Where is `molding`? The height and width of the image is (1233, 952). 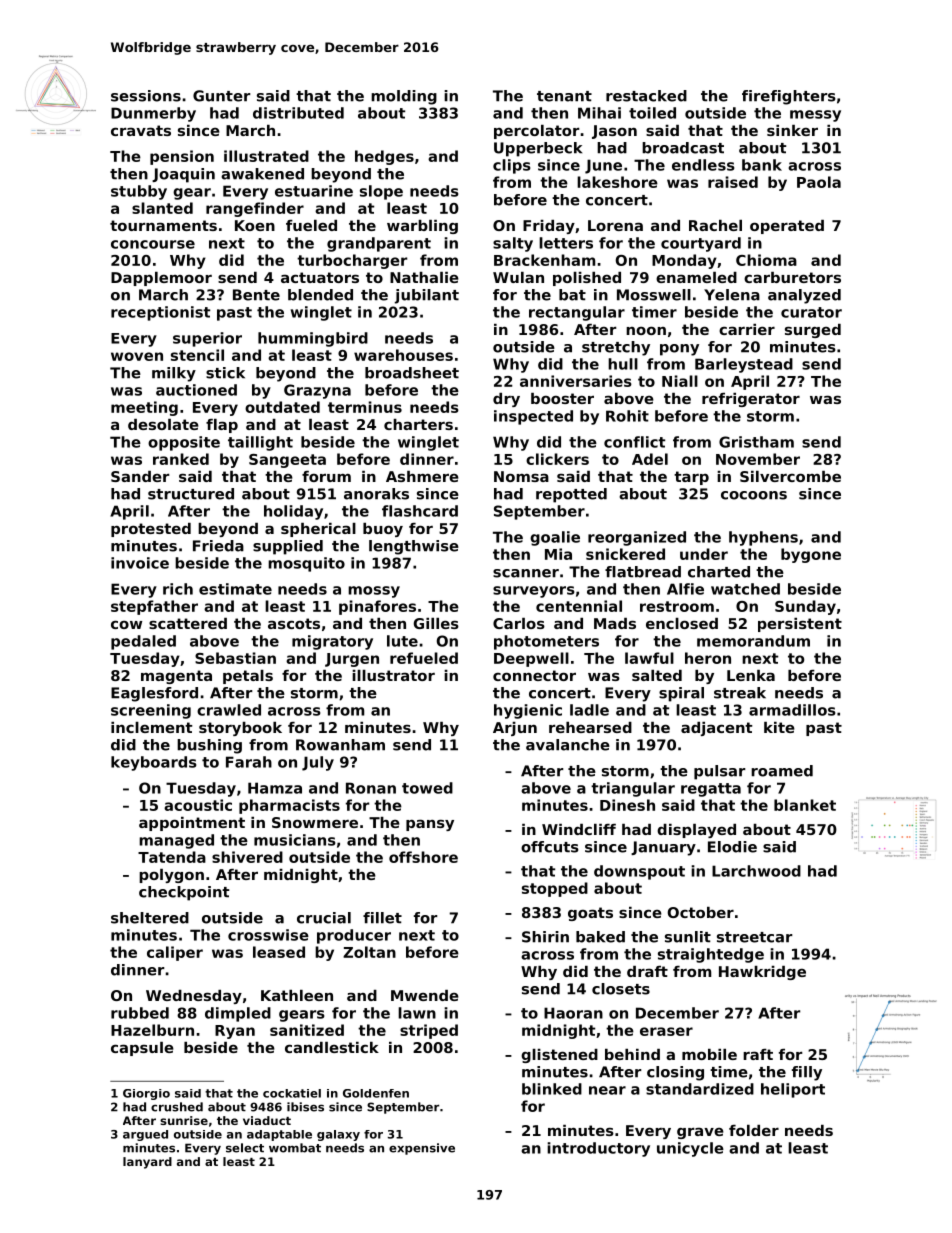
molding is located at coordinates (404, 97).
